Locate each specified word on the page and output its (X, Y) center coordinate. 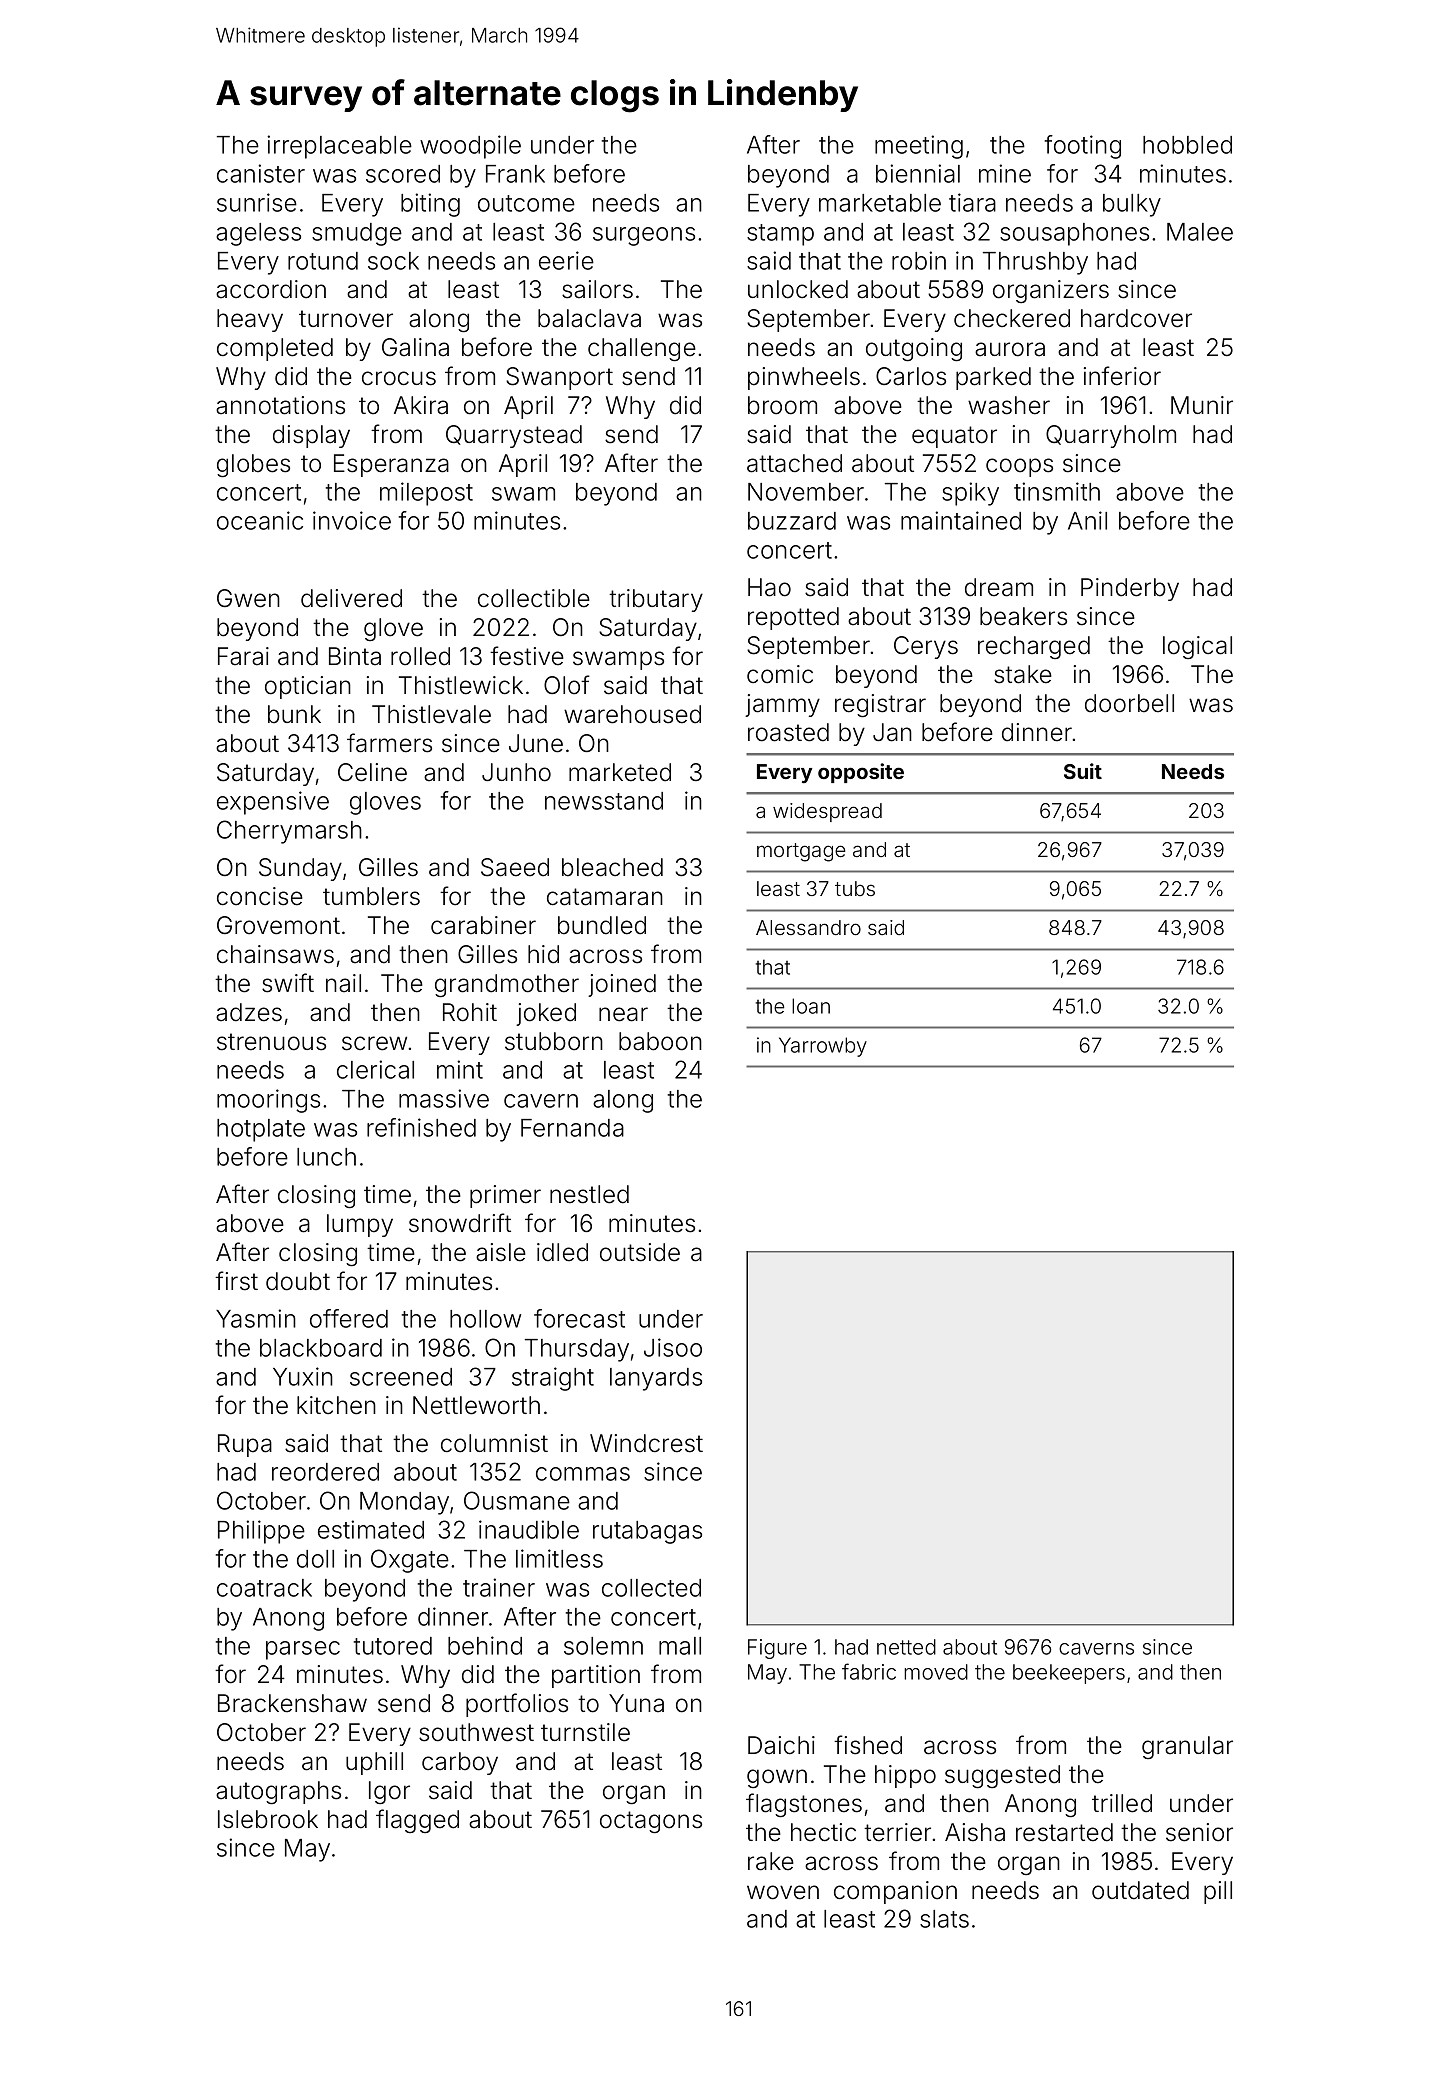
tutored (393, 1646)
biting (430, 205)
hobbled (1187, 145)
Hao (769, 587)
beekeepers (1069, 1674)
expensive (273, 803)
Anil (1087, 520)
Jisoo (673, 1347)
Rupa (245, 1445)
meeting (919, 147)
